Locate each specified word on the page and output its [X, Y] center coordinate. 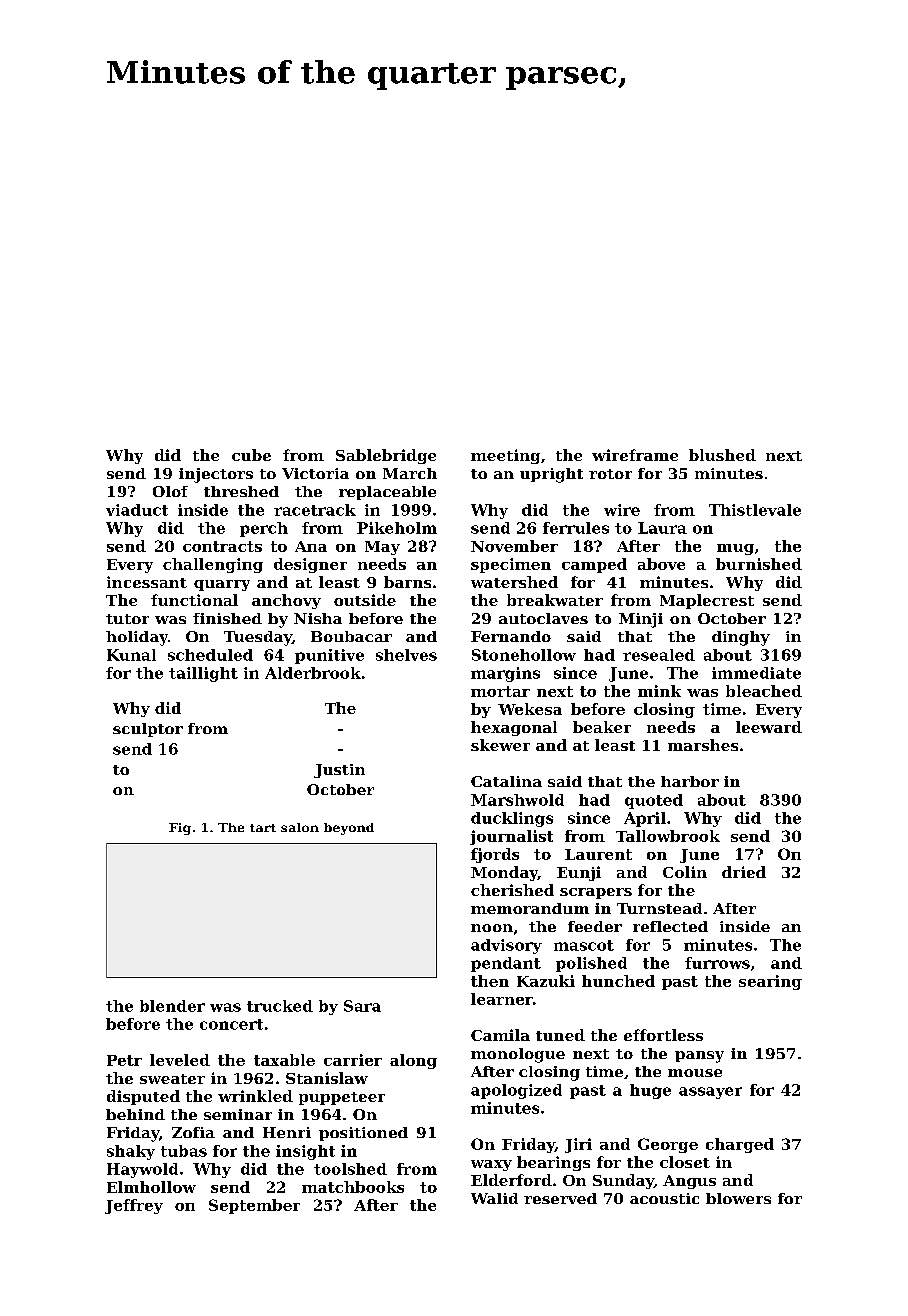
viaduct [137, 510]
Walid [494, 1198]
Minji [641, 620]
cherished [512, 890]
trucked [280, 1006]
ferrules [576, 528]
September [254, 1206]
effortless [663, 1035]
